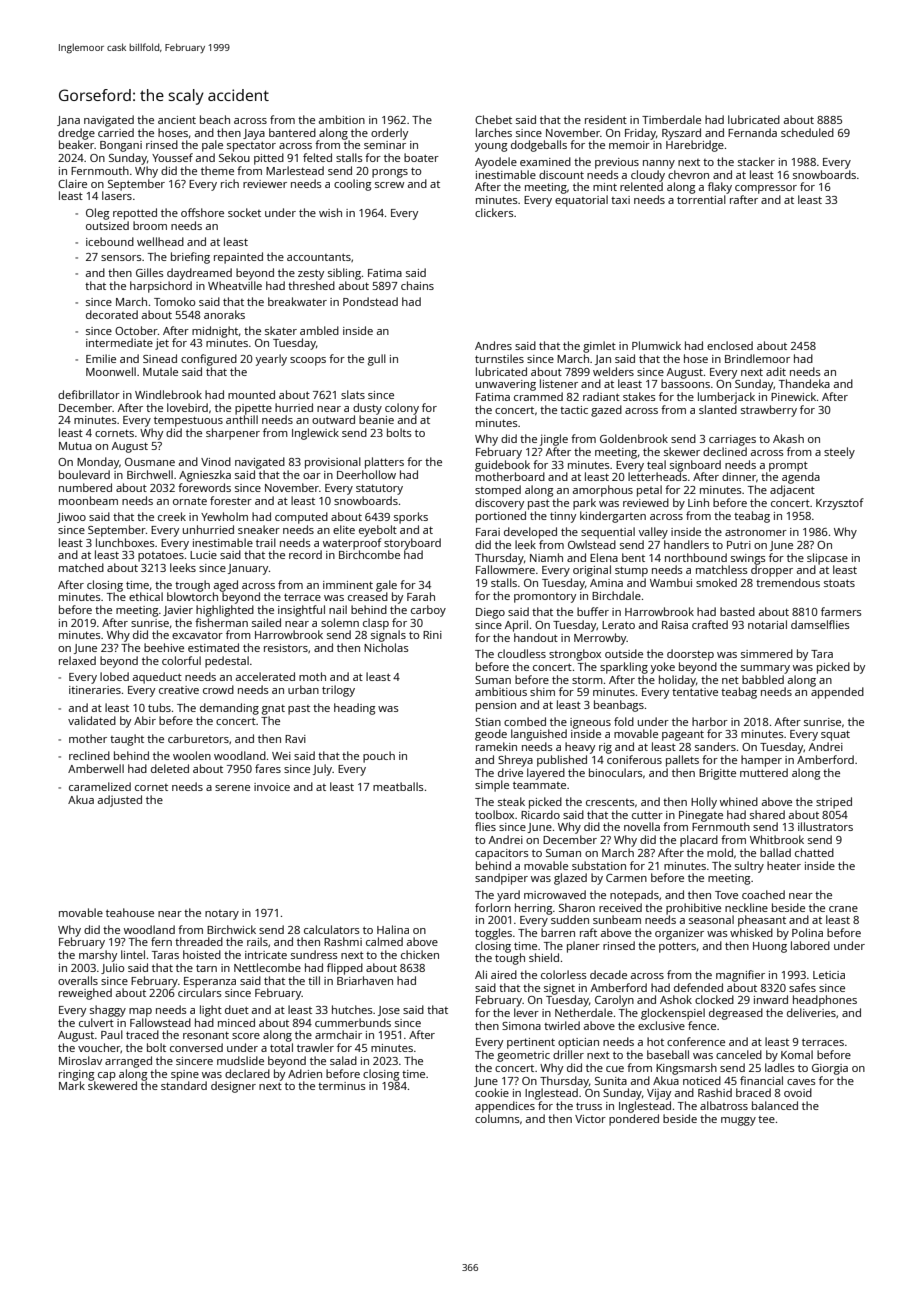 The height and width of the screenshot is (1308, 924). What do you see at coordinates (72, 1085) in the screenshot?
I see `Mark` at bounding box center [72, 1085].
